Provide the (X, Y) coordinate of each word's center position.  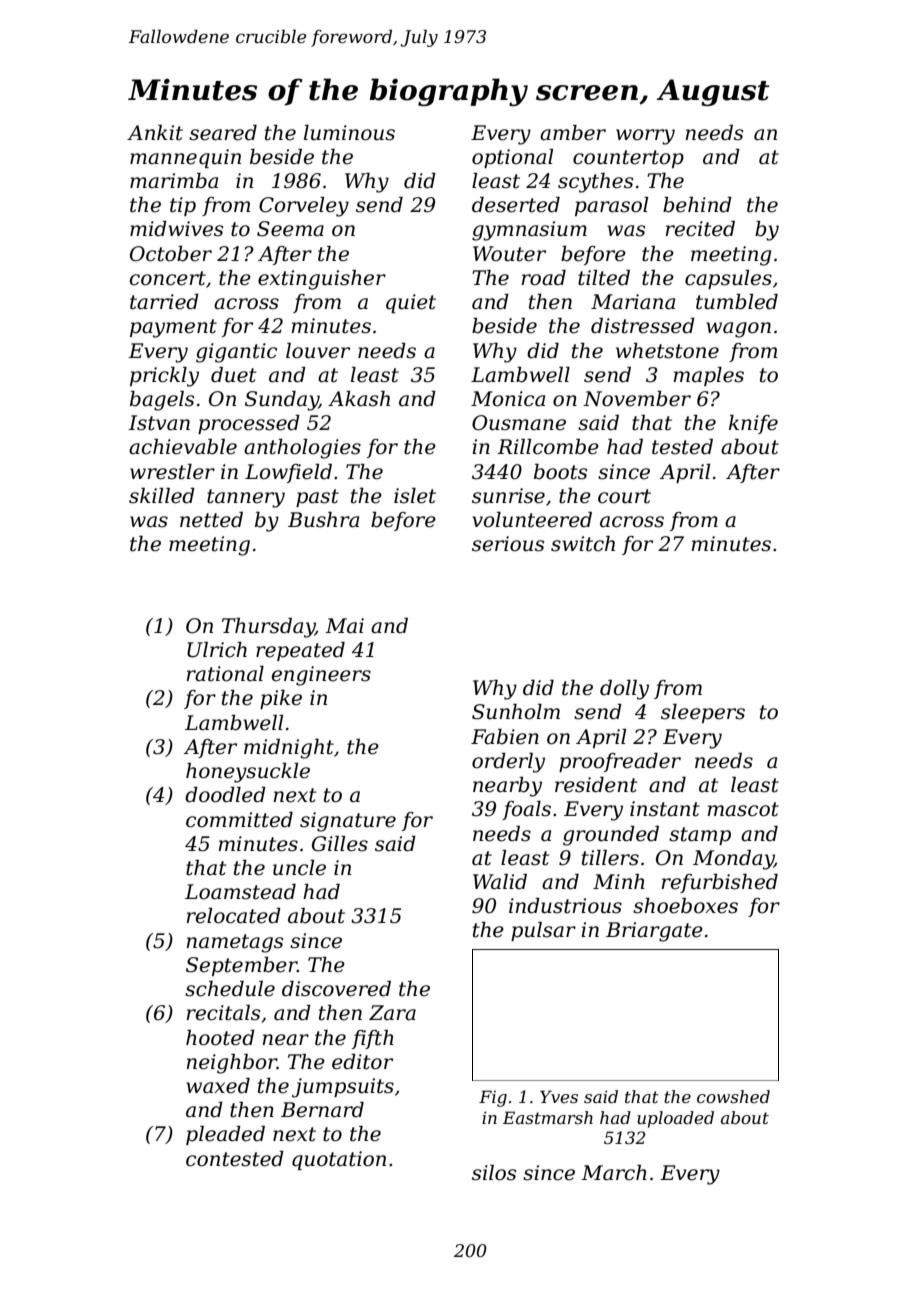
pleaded (225, 1135)
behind (697, 205)
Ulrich (217, 650)
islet (415, 496)
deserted (516, 205)
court (624, 496)
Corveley (304, 207)
